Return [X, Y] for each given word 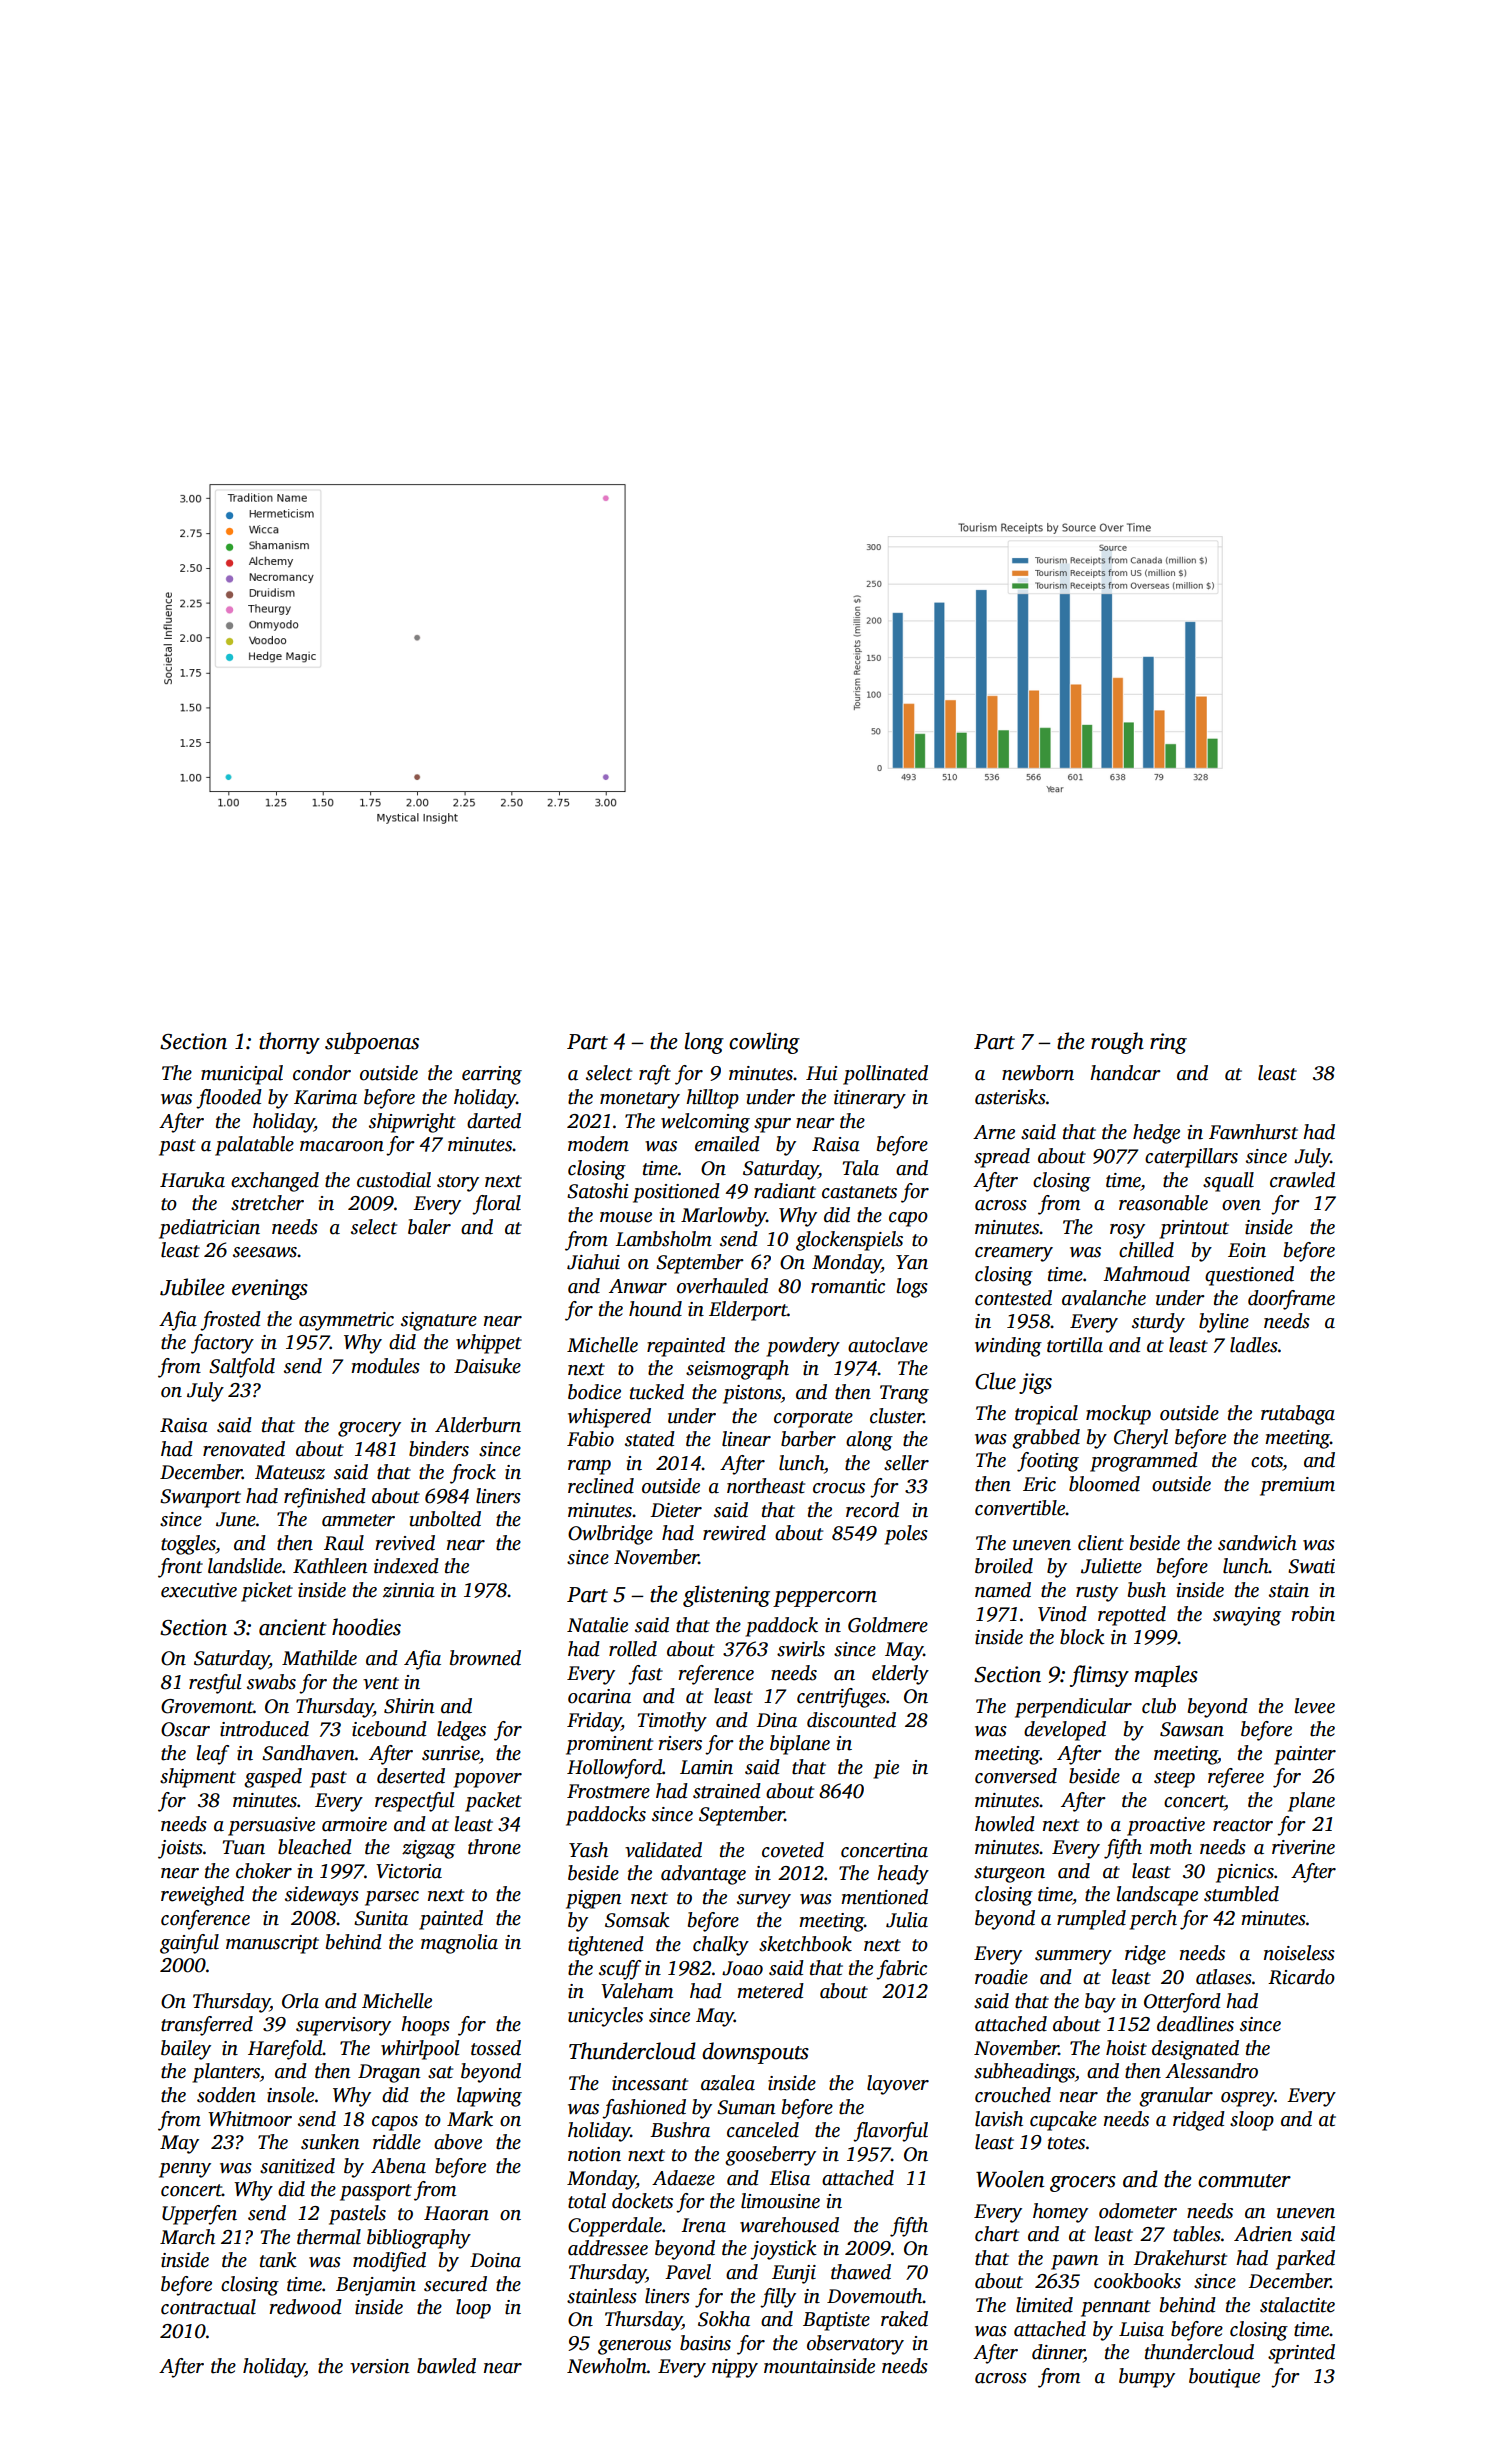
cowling [764, 1043]
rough [1117, 1043]
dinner [1058, 2353]
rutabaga [1298, 1415]
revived [405, 1543]
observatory [855, 2345]
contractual [208, 2307]
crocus [839, 1488]
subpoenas [372, 1043]
